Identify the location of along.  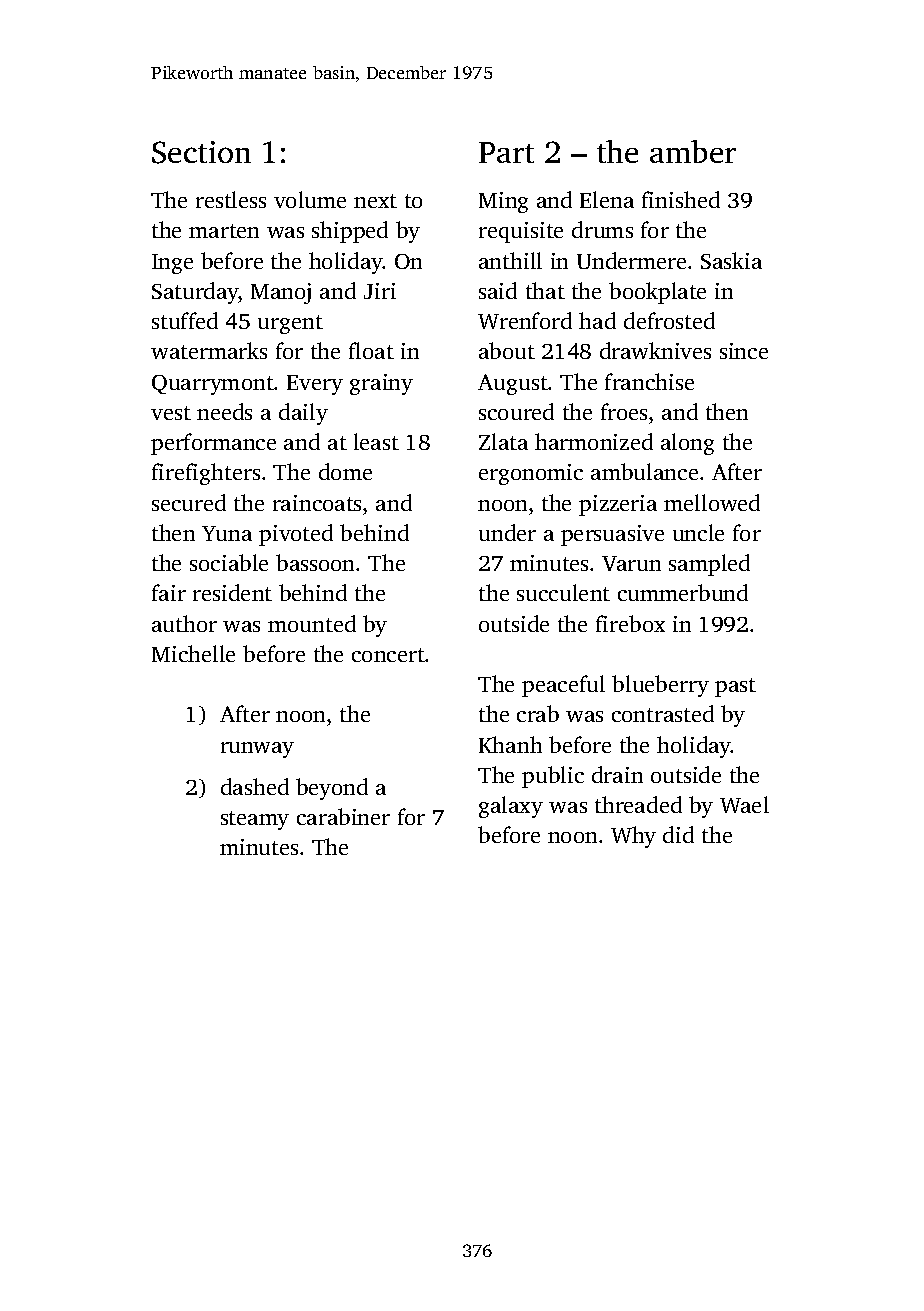
(687, 444).
